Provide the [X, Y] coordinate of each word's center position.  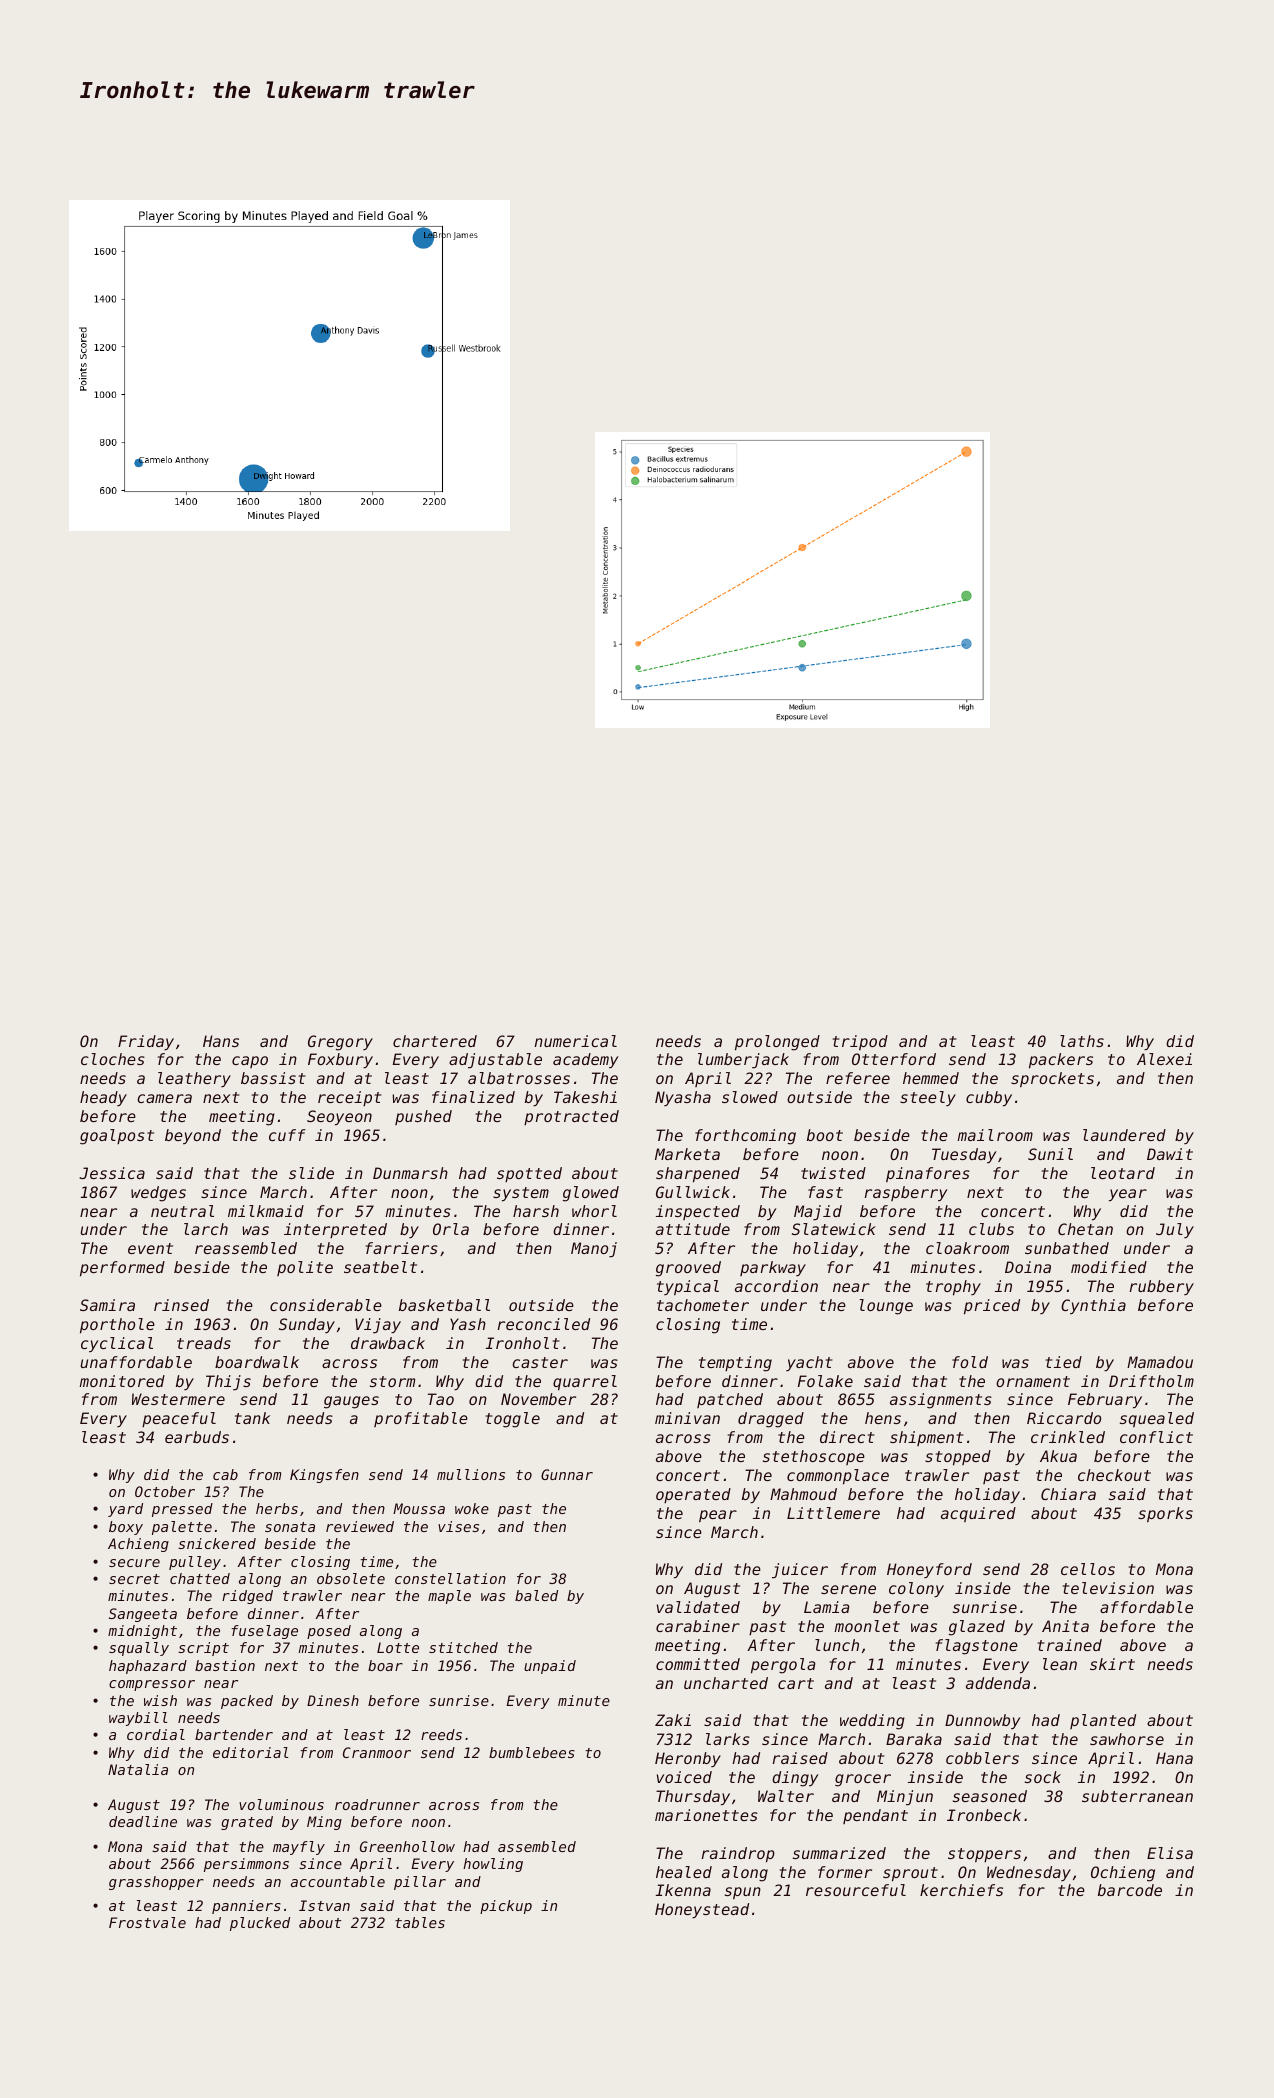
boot [825, 1135]
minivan [687, 1418]
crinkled [1068, 1437]
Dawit [1170, 1154]
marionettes [706, 1815]
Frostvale [147, 1922]
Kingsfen [324, 1476]
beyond [193, 1137]
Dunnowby [982, 1722]
